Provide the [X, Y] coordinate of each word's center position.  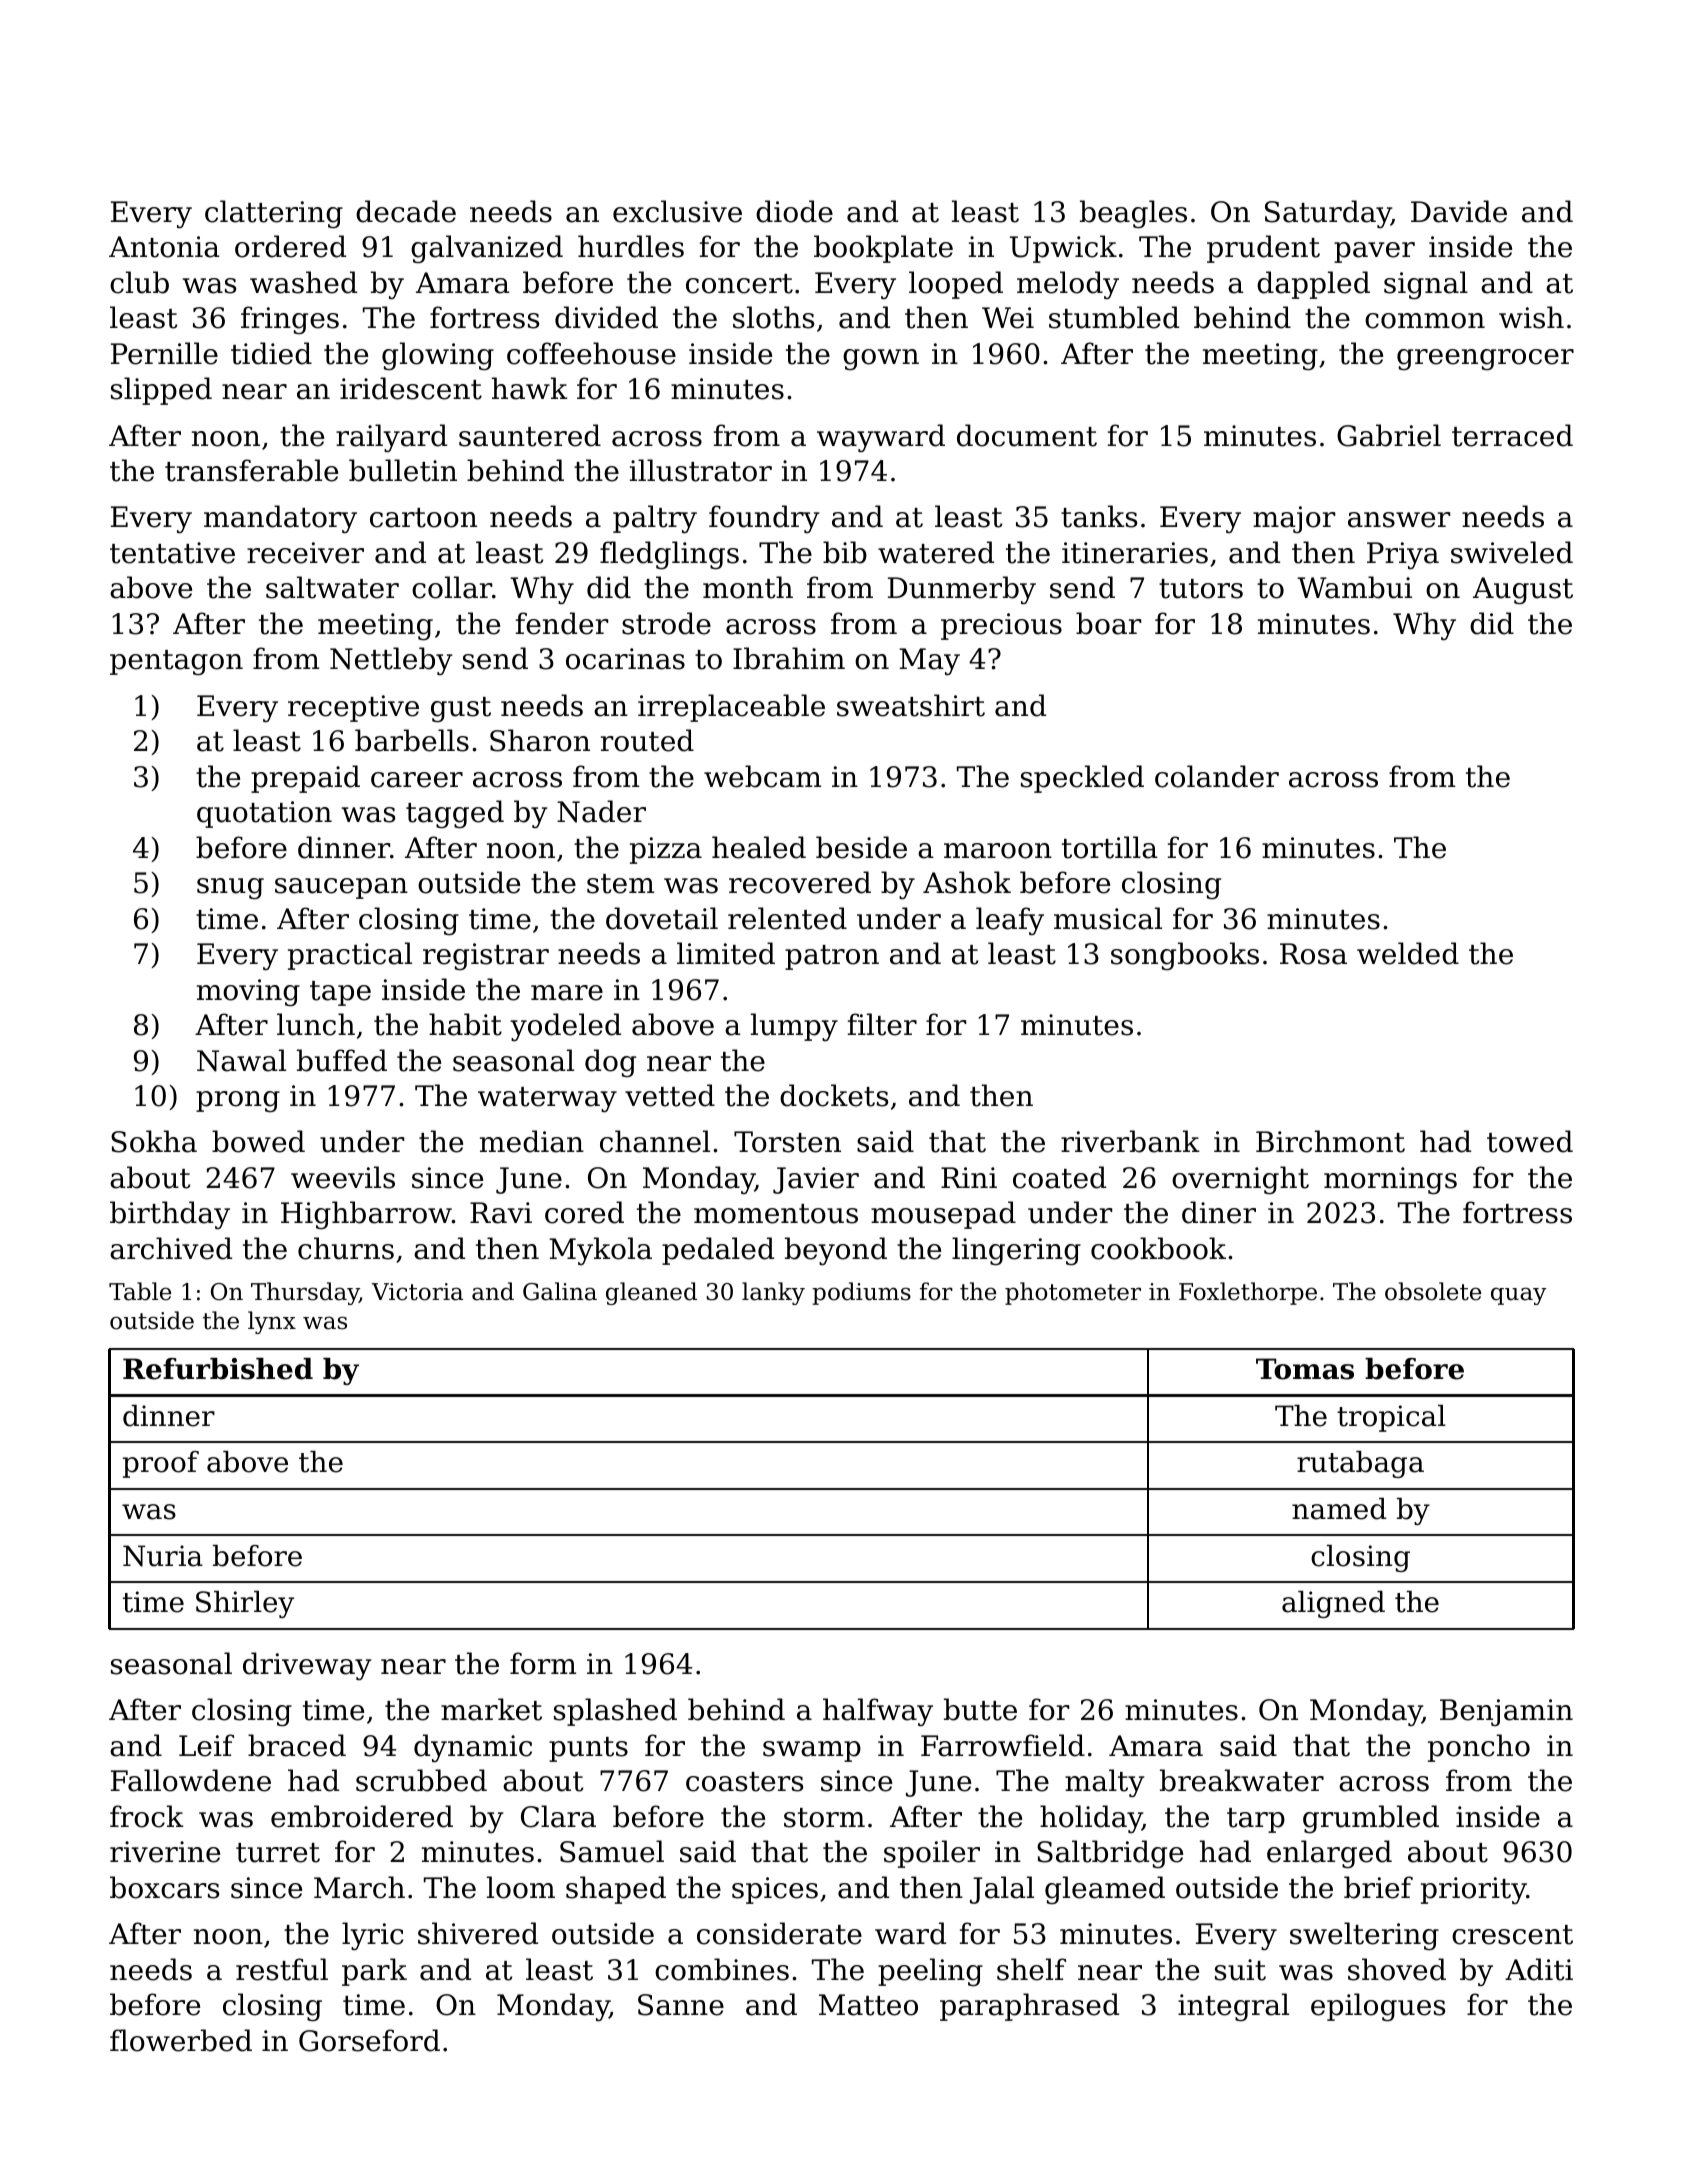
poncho [1479, 1748]
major [1294, 519]
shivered [478, 1933]
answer [1399, 520]
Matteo [868, 2005]
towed [1530, 1141]
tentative [172, 553]
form [543, 1663]
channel [655, 1141]
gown [881, 359]
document [1027, 435]
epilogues [1378, 2007]
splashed [615, 1712]
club [139, 282]
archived [171, 1248]
